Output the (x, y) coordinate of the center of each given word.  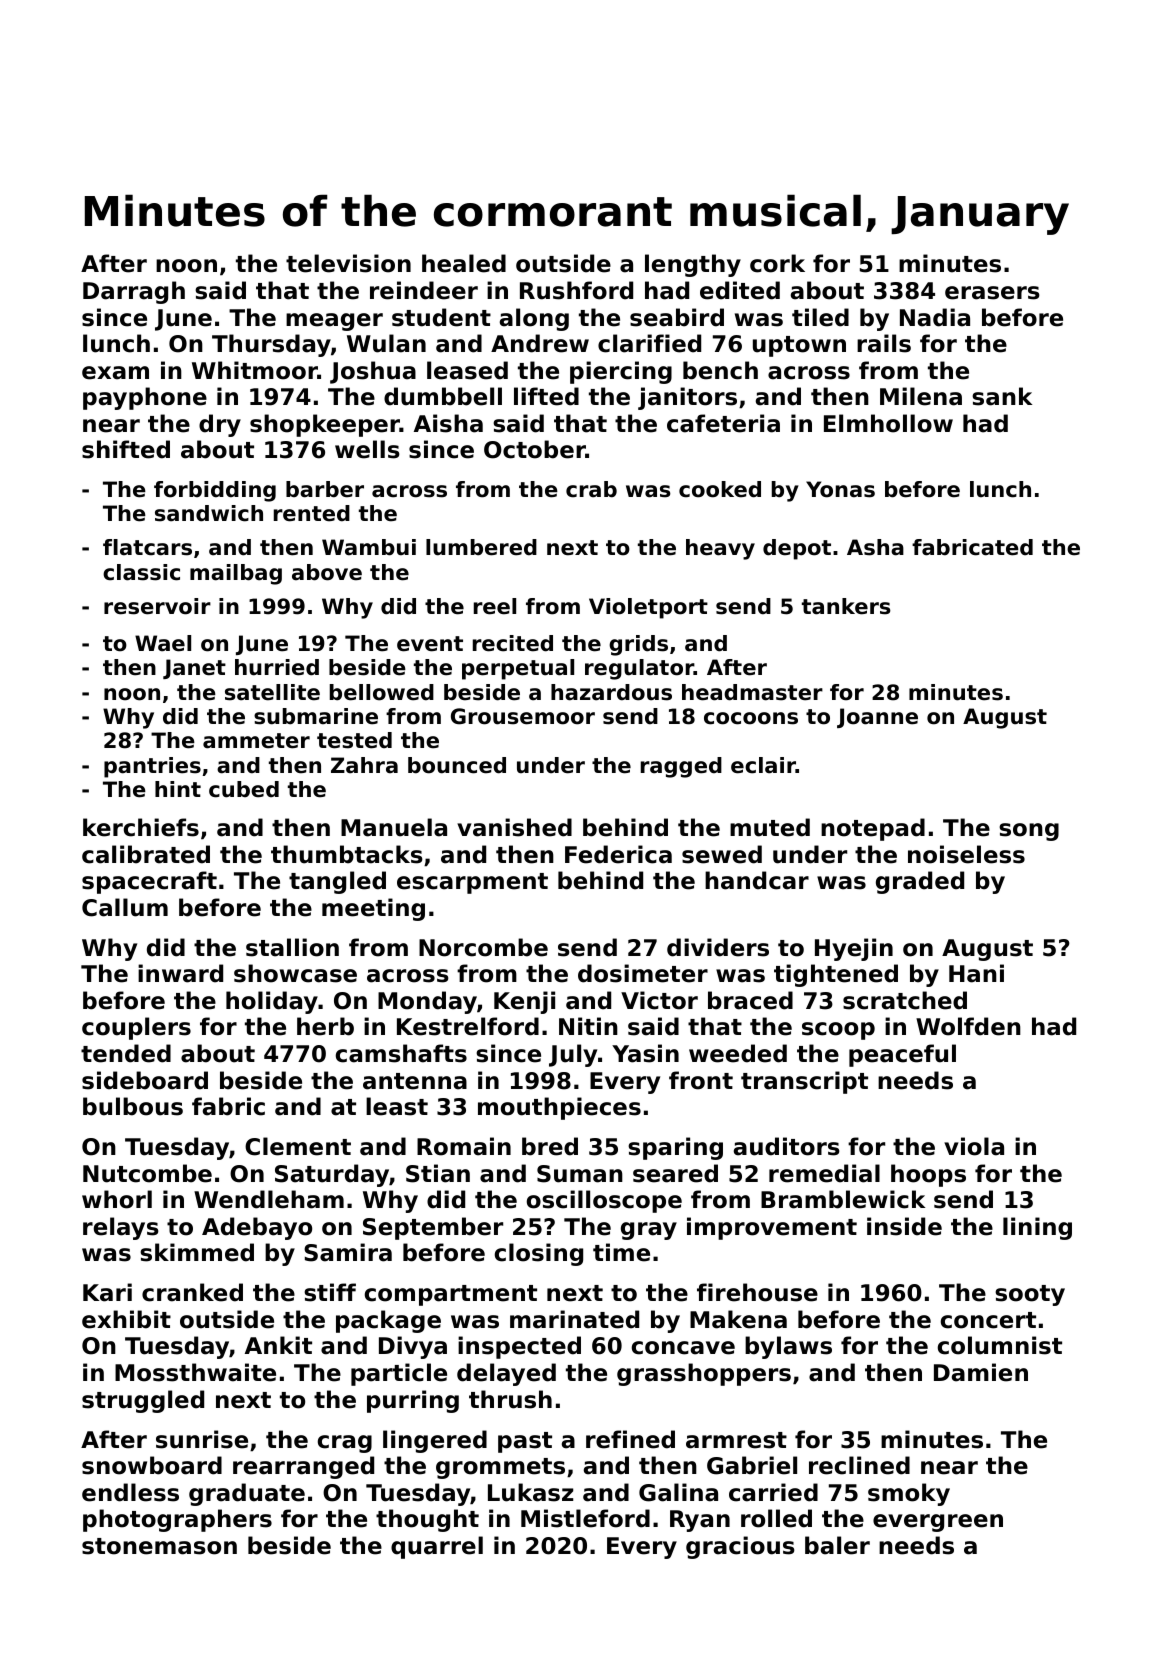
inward (180, 973)
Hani (976, 973)
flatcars (147, 547)
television (348, 263)
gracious (740, 1547)
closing (539, 1254)
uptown (799, 346)
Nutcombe (147, 1173)
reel (495, 606)
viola (974, 1146)
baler (837, 1545)
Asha (875, 547)
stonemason (159, 1546)
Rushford (576, 290)
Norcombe (483, 947)
